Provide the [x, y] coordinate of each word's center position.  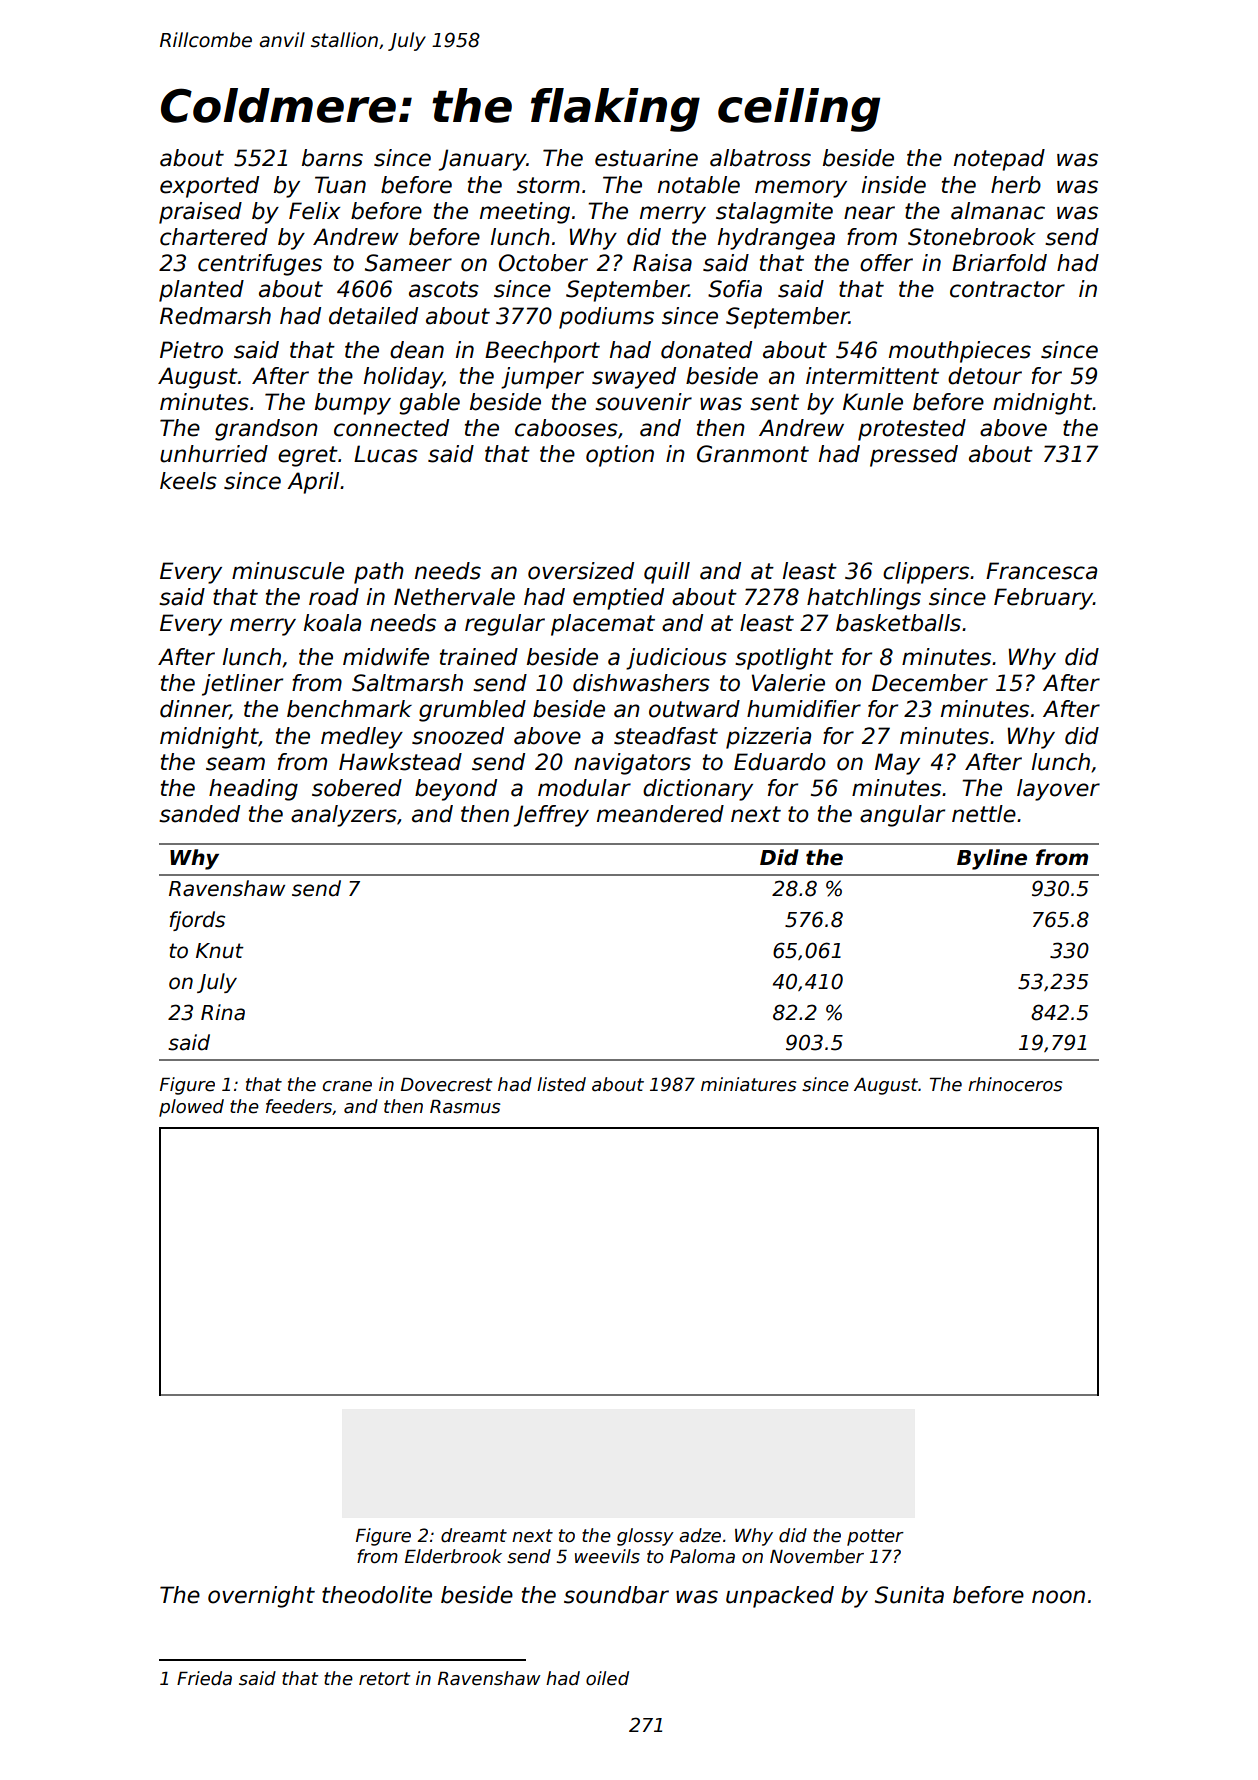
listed [561, 1084]
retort [384, 1679]
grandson [266, 430]
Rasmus [465, 1106]
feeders [299, 1106]
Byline [992, 859]
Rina [223, 1012]
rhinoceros [1015, 1084]
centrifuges [260, 265]
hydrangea [776, 239]
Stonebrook [972, 237]
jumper [542, 378]
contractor [1007, 289]
